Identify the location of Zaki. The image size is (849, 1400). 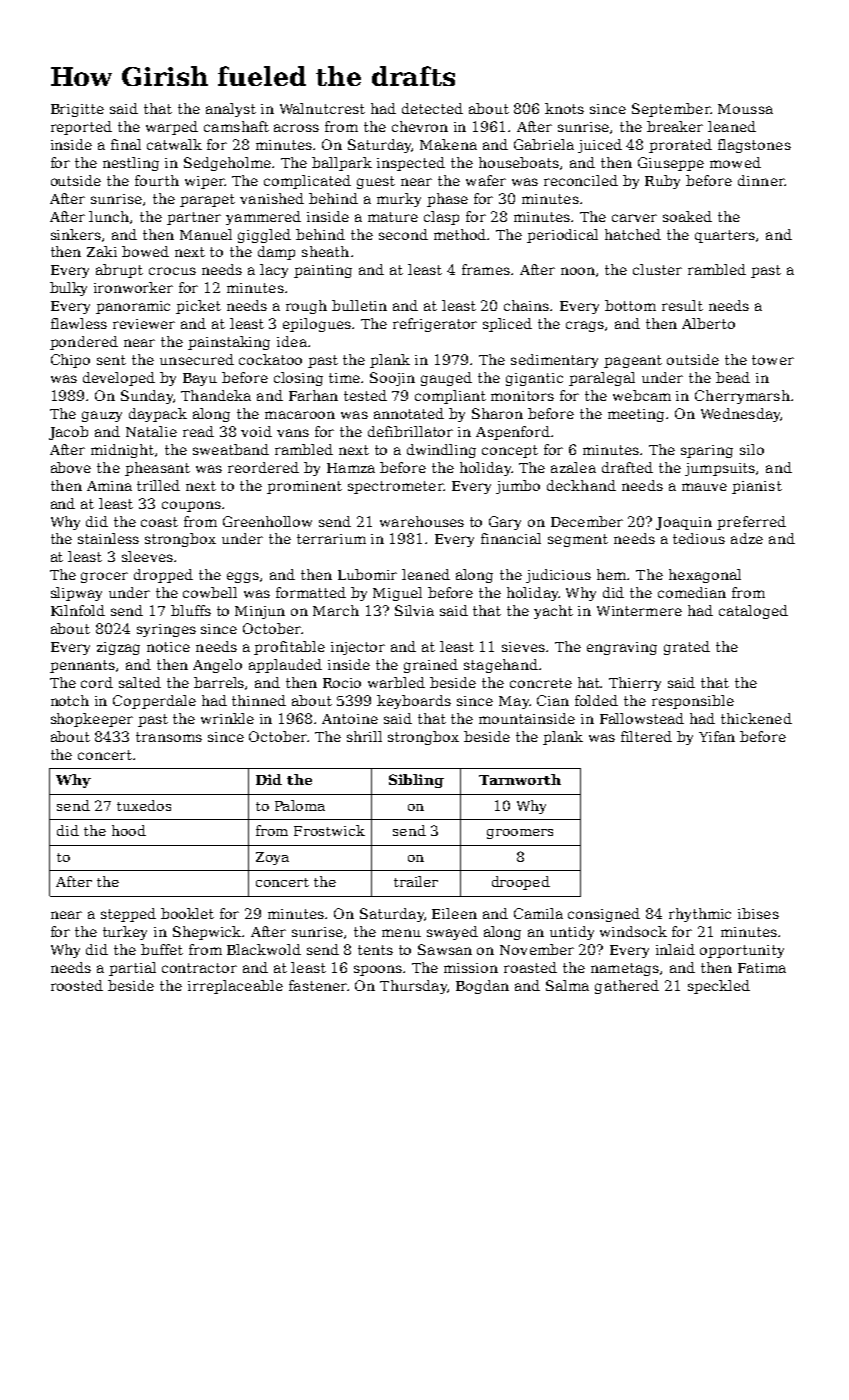
(102, 251).
